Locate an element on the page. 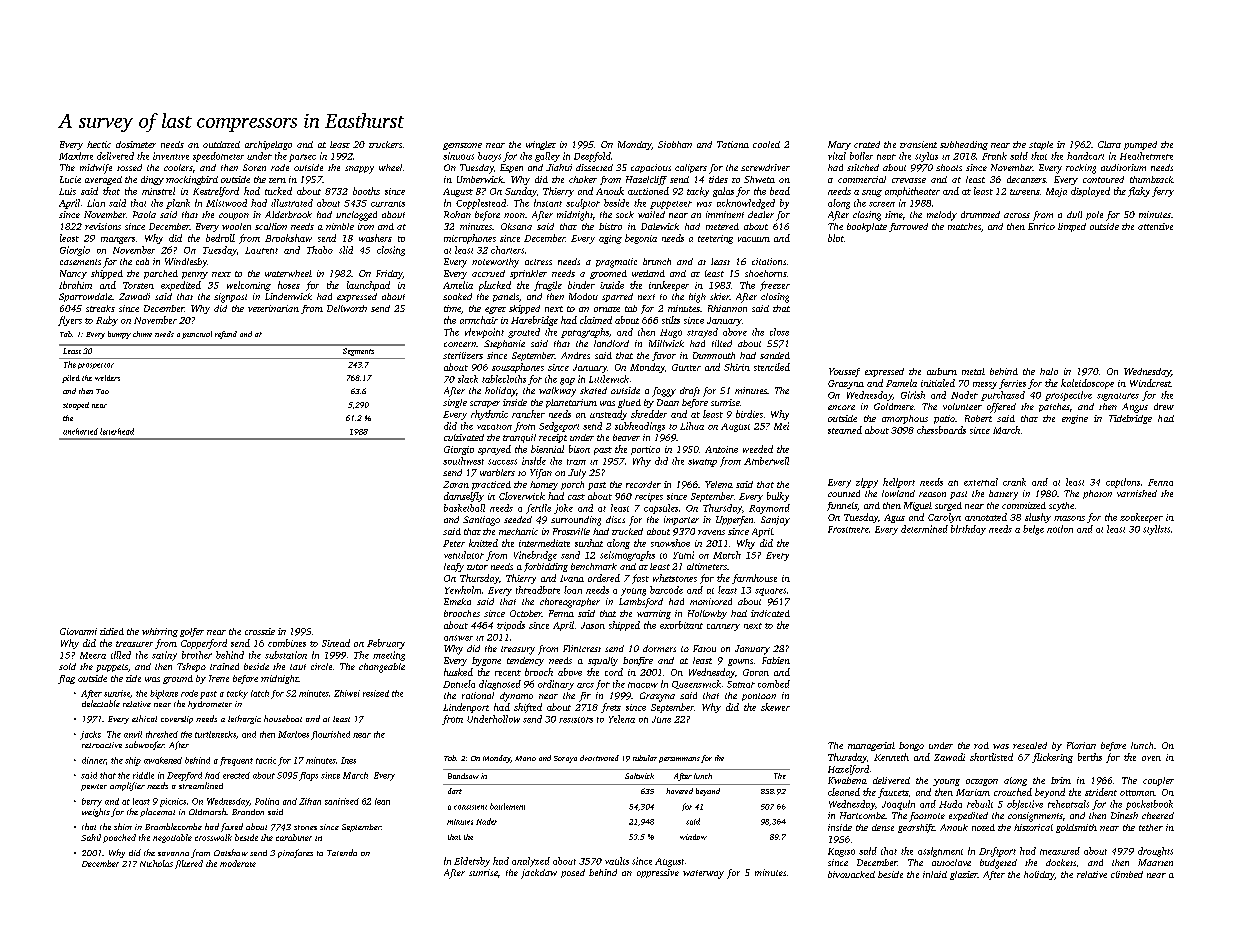 This document has height=952, width=1233. Yewholm is located at coordinates (463, 590).
